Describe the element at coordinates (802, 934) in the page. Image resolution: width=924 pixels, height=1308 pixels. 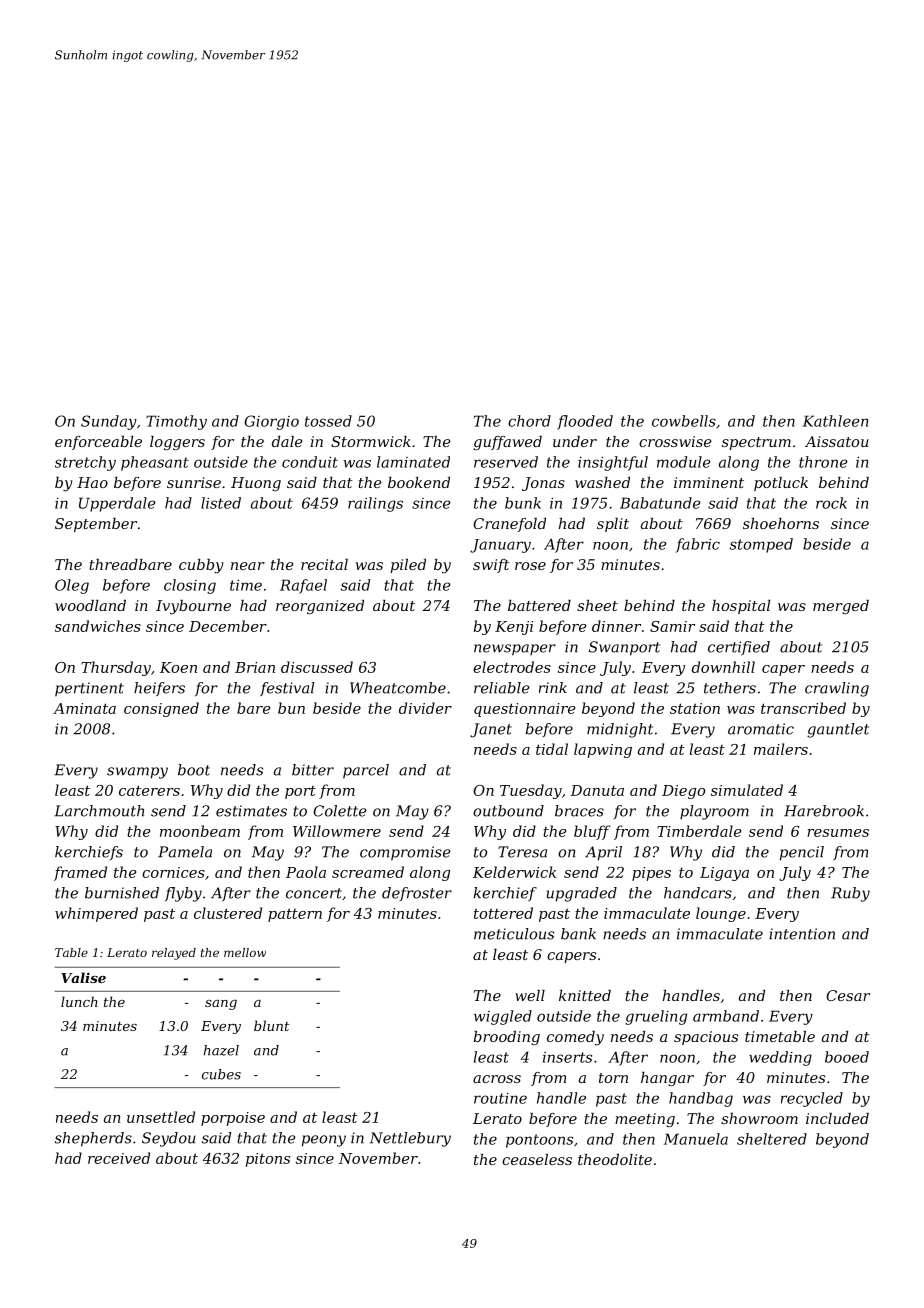
I see `intention` at that location.
